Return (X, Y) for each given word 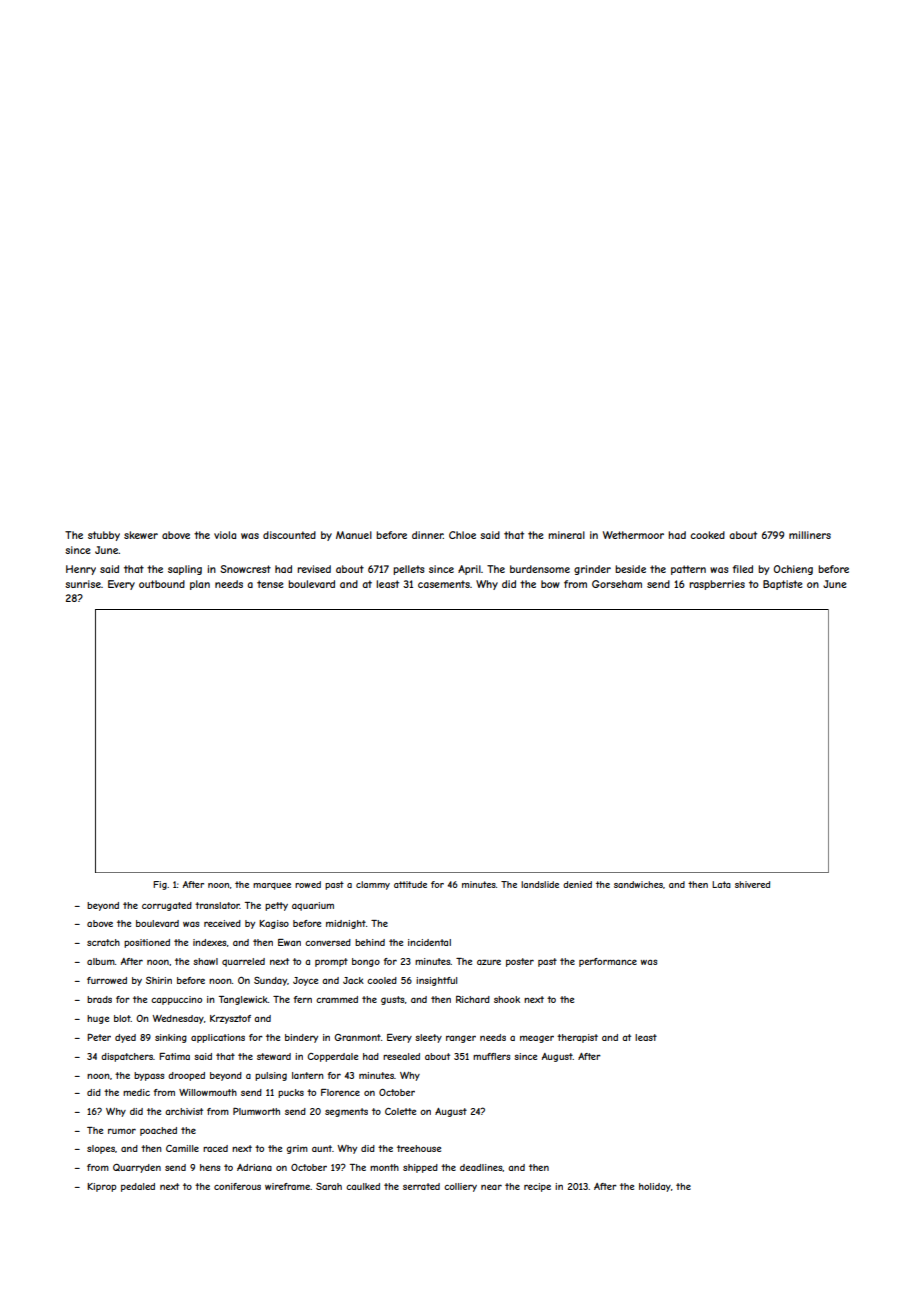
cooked (707, 535)
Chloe (462, 535)
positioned (147, 943)
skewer (141, 535)
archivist (184, 1111)
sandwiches (638, 884)
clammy (373, 885)
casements (444, 584)
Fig (160, 885)
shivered (752, 884)
